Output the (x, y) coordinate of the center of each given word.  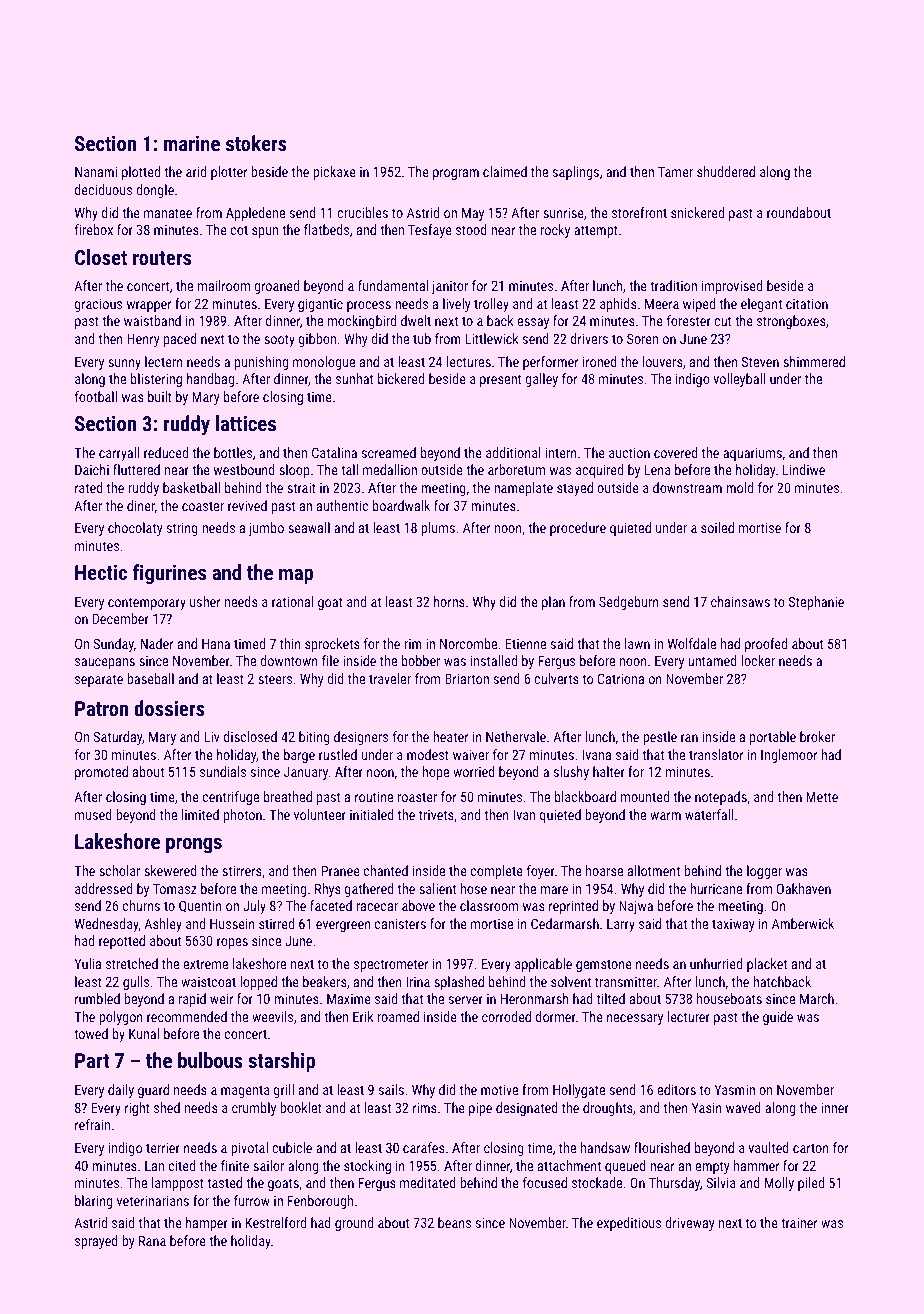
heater (450, 736)
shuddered (726, 171)
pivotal (249, 1149)
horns (449, 601)
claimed (505, 171)
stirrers (242, 870)
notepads (721, 798)
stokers (256, 143)
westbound (244, 469)
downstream (687, 487)
